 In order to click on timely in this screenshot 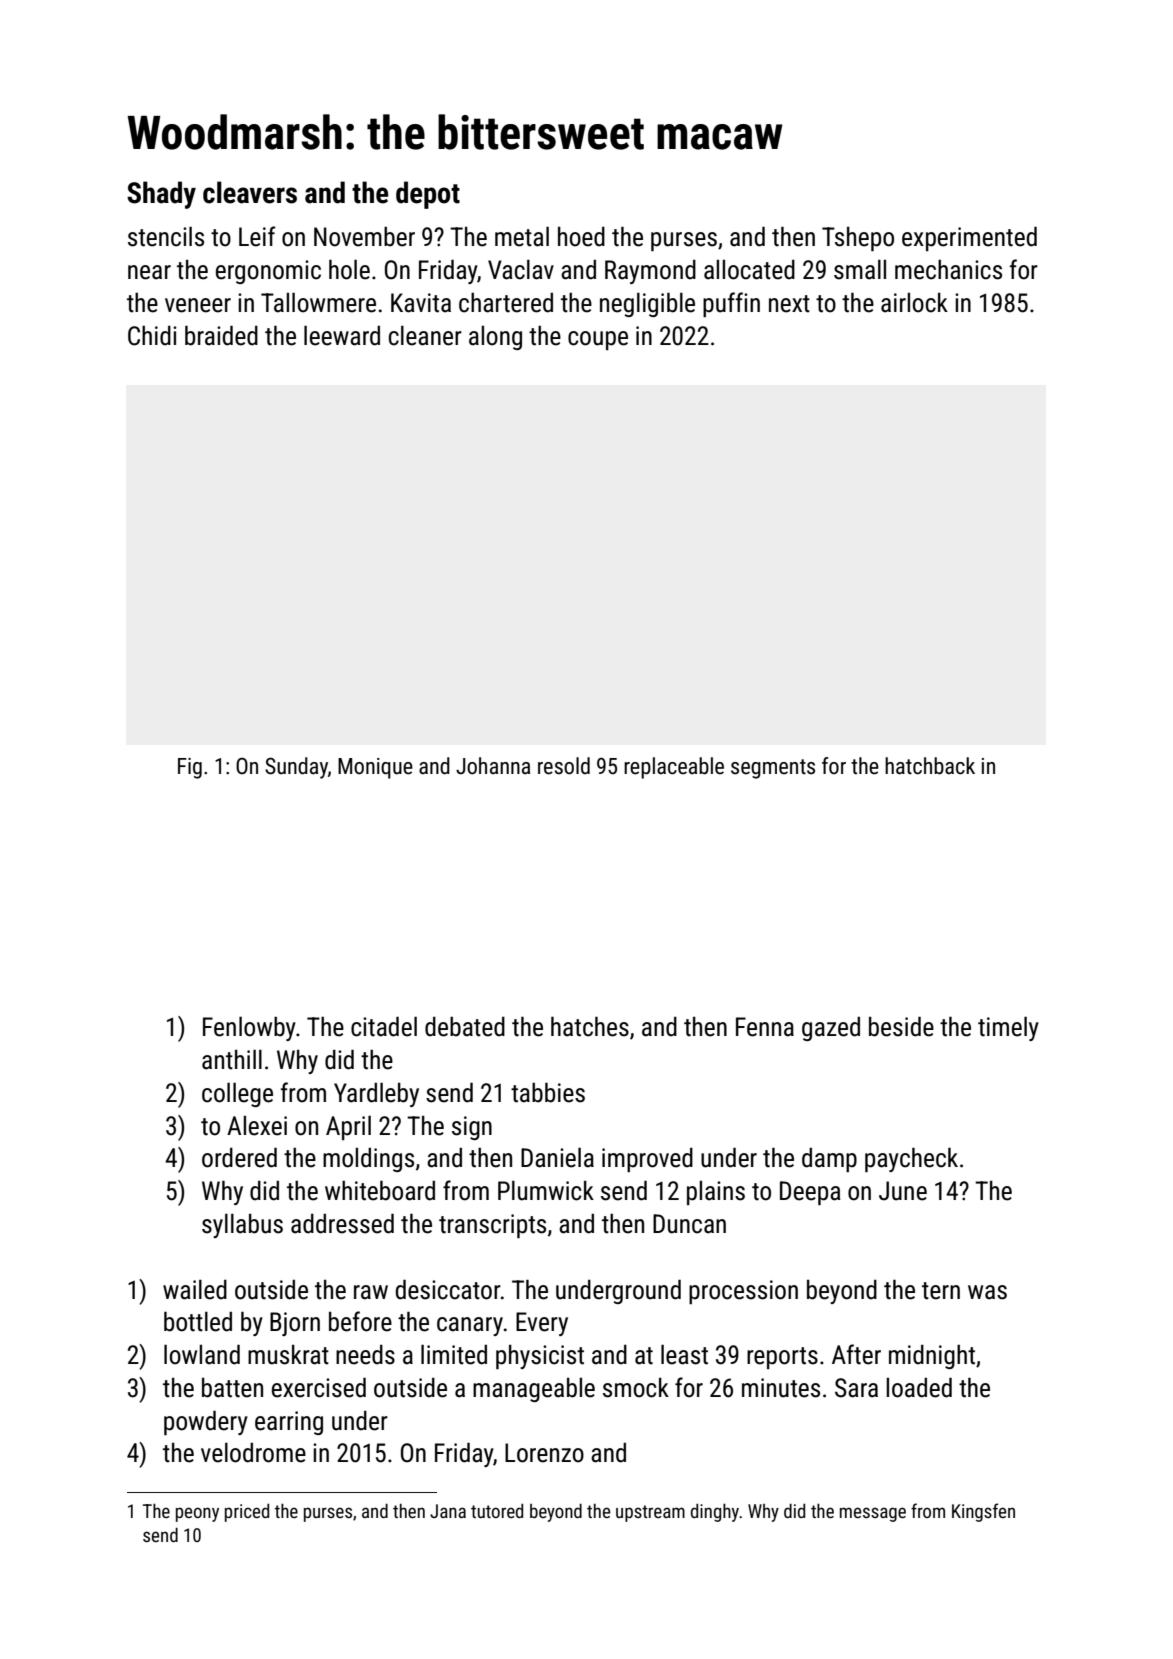, I will do `click(1008, 1029)`.
